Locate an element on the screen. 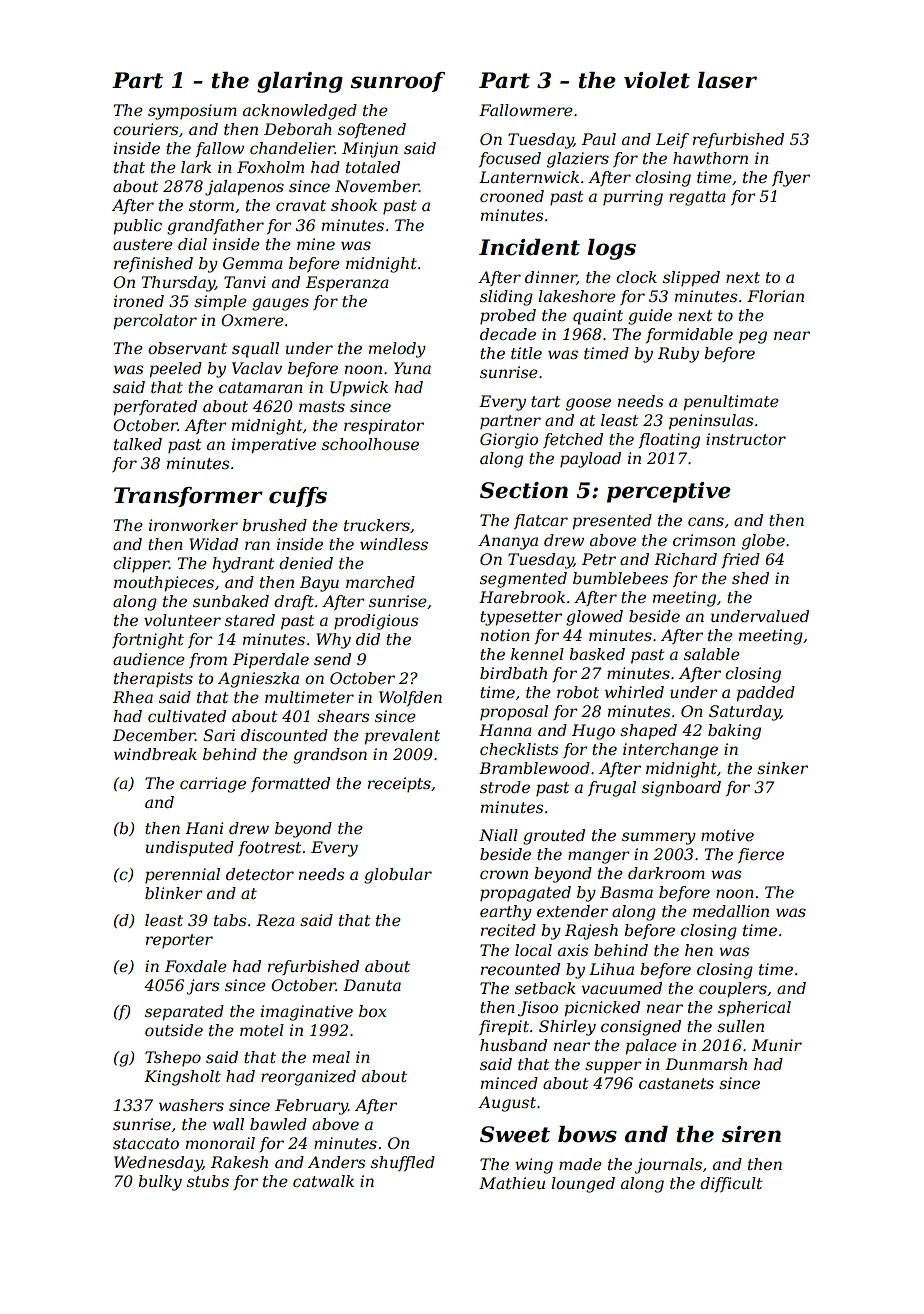 The image size is (924, 1314). focused is located at coordinates (510, 159).
